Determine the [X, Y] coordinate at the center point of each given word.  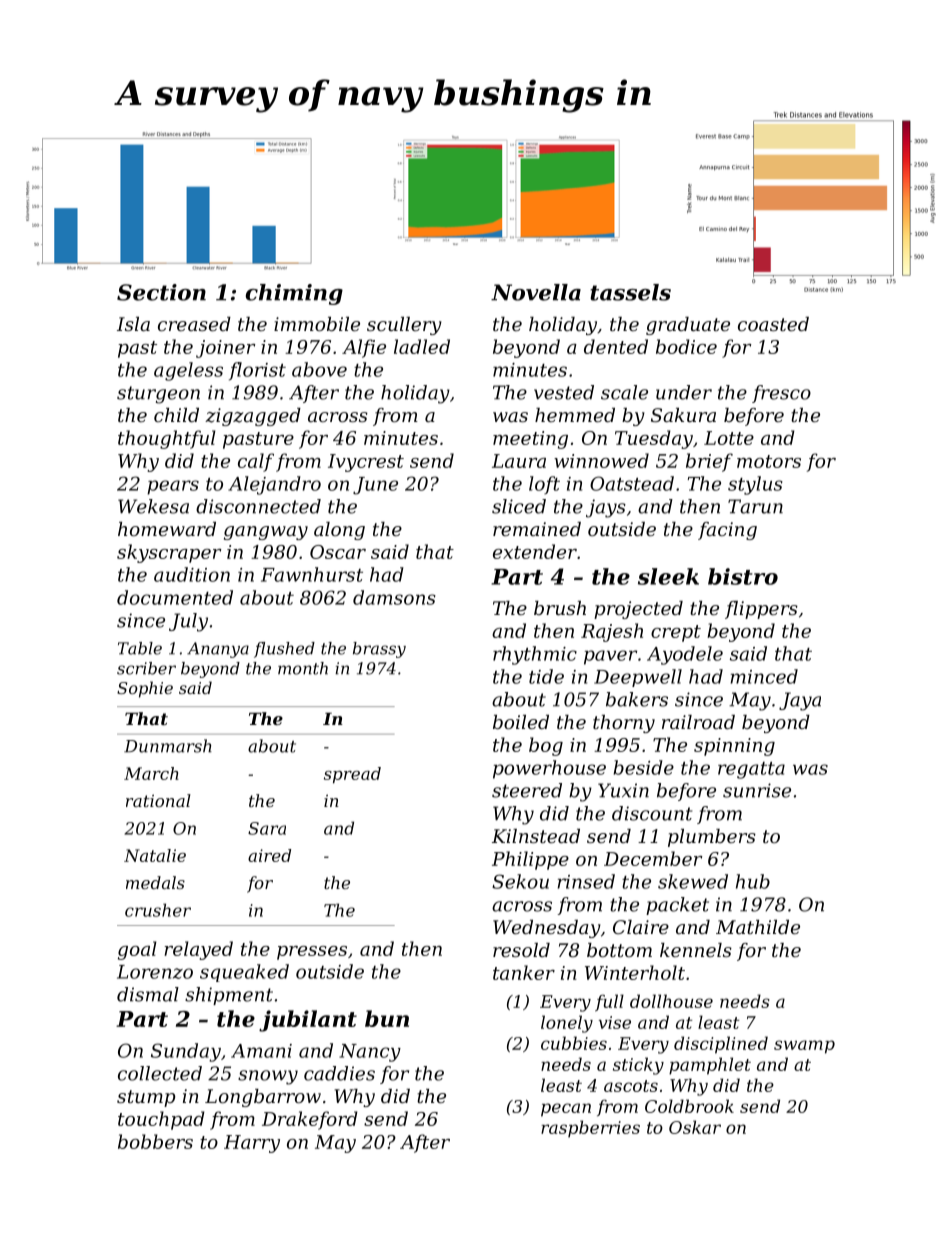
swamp [804, 1047]
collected [160, 1073]
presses [312, 953]
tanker [524, 972]
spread [352, 775]
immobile [317, 324]
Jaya [800, 701]
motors [769, 461]
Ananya [218, 650]
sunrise [757, 790]
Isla [133, 324]
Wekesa [153, 506]
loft [544, 485]
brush [560, 608]
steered [527, 790]
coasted [773, 324]
